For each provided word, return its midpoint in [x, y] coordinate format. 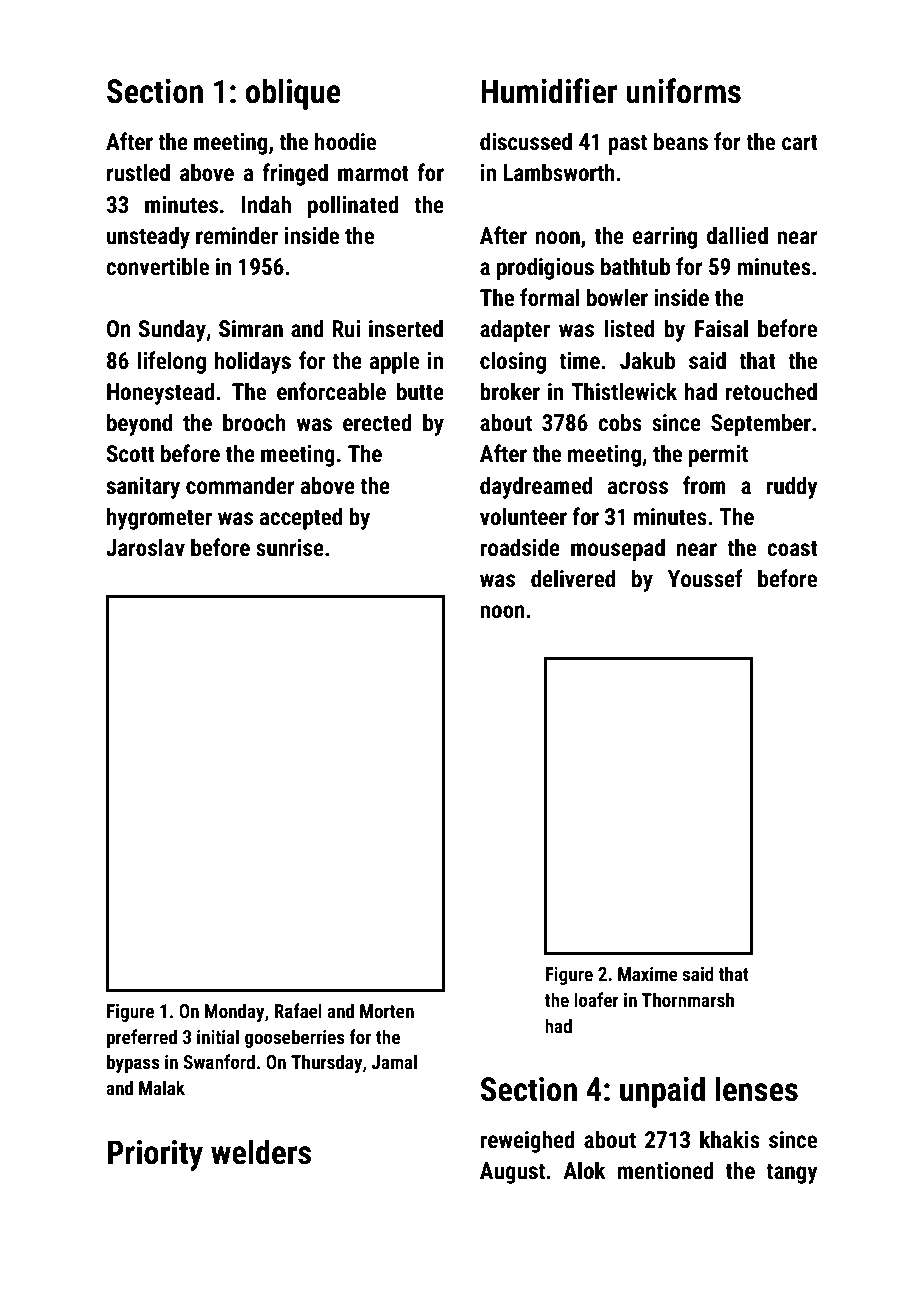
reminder [237, 235]
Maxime [648, 974]
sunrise [290, 548]
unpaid [662, 1092]
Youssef [705, 578]
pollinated [353, 206]
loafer [596, 999]
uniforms [683, 91]
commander [240, 485]
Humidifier [549, 91]
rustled [138, 172]
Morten [387, 1011]
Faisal [721, 328]
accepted [301, 518]
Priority [155, 1155]
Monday [235, 1012]
